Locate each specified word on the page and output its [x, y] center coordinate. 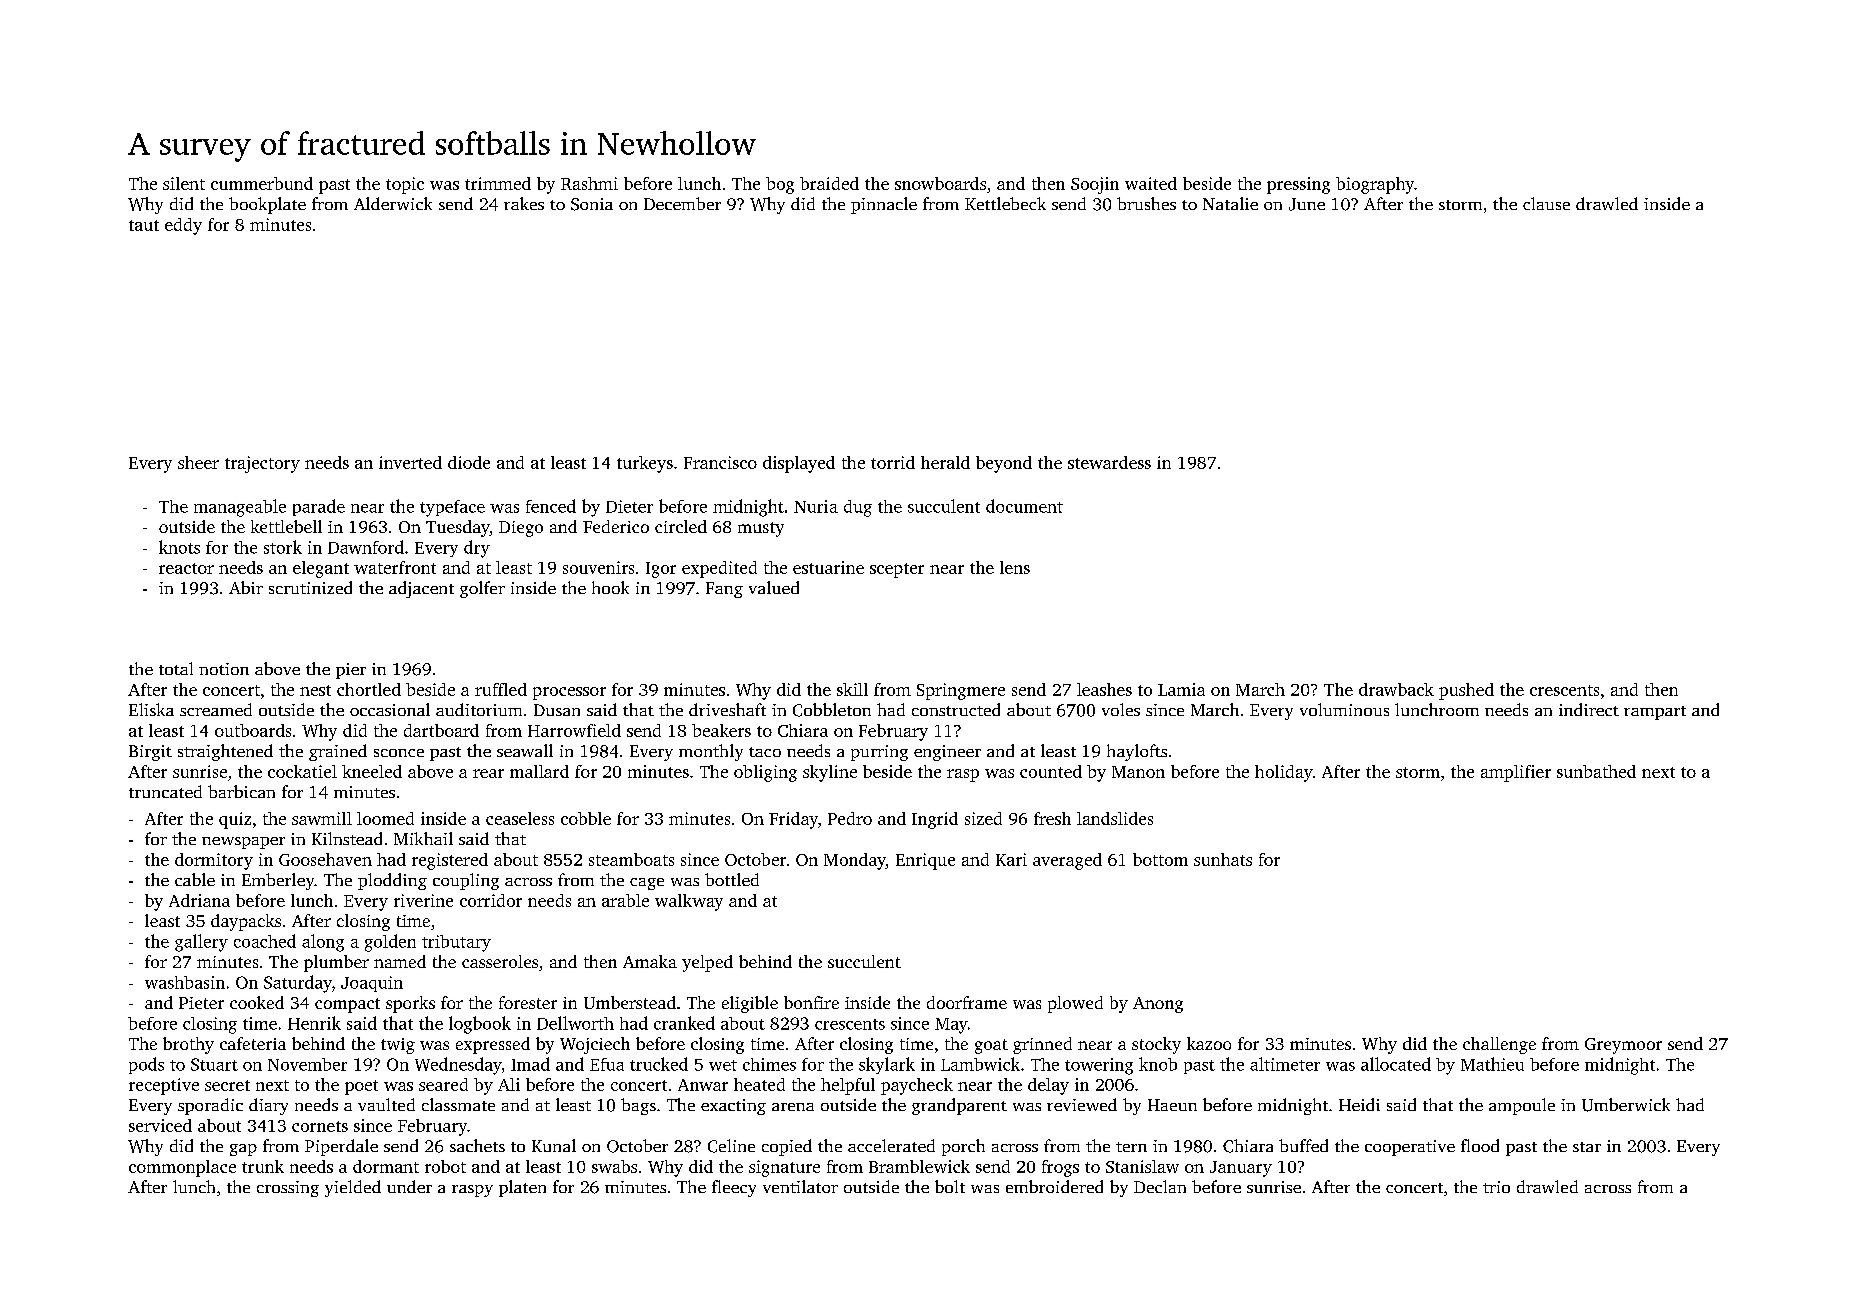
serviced [160, 1125]
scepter [897, 570]
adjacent [421, 589]
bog [780, 185]
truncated [165, 791]
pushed [1466, 691]
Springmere [961, 691]
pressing [1298, 185]
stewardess [1109, 462]
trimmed [498, 183]
